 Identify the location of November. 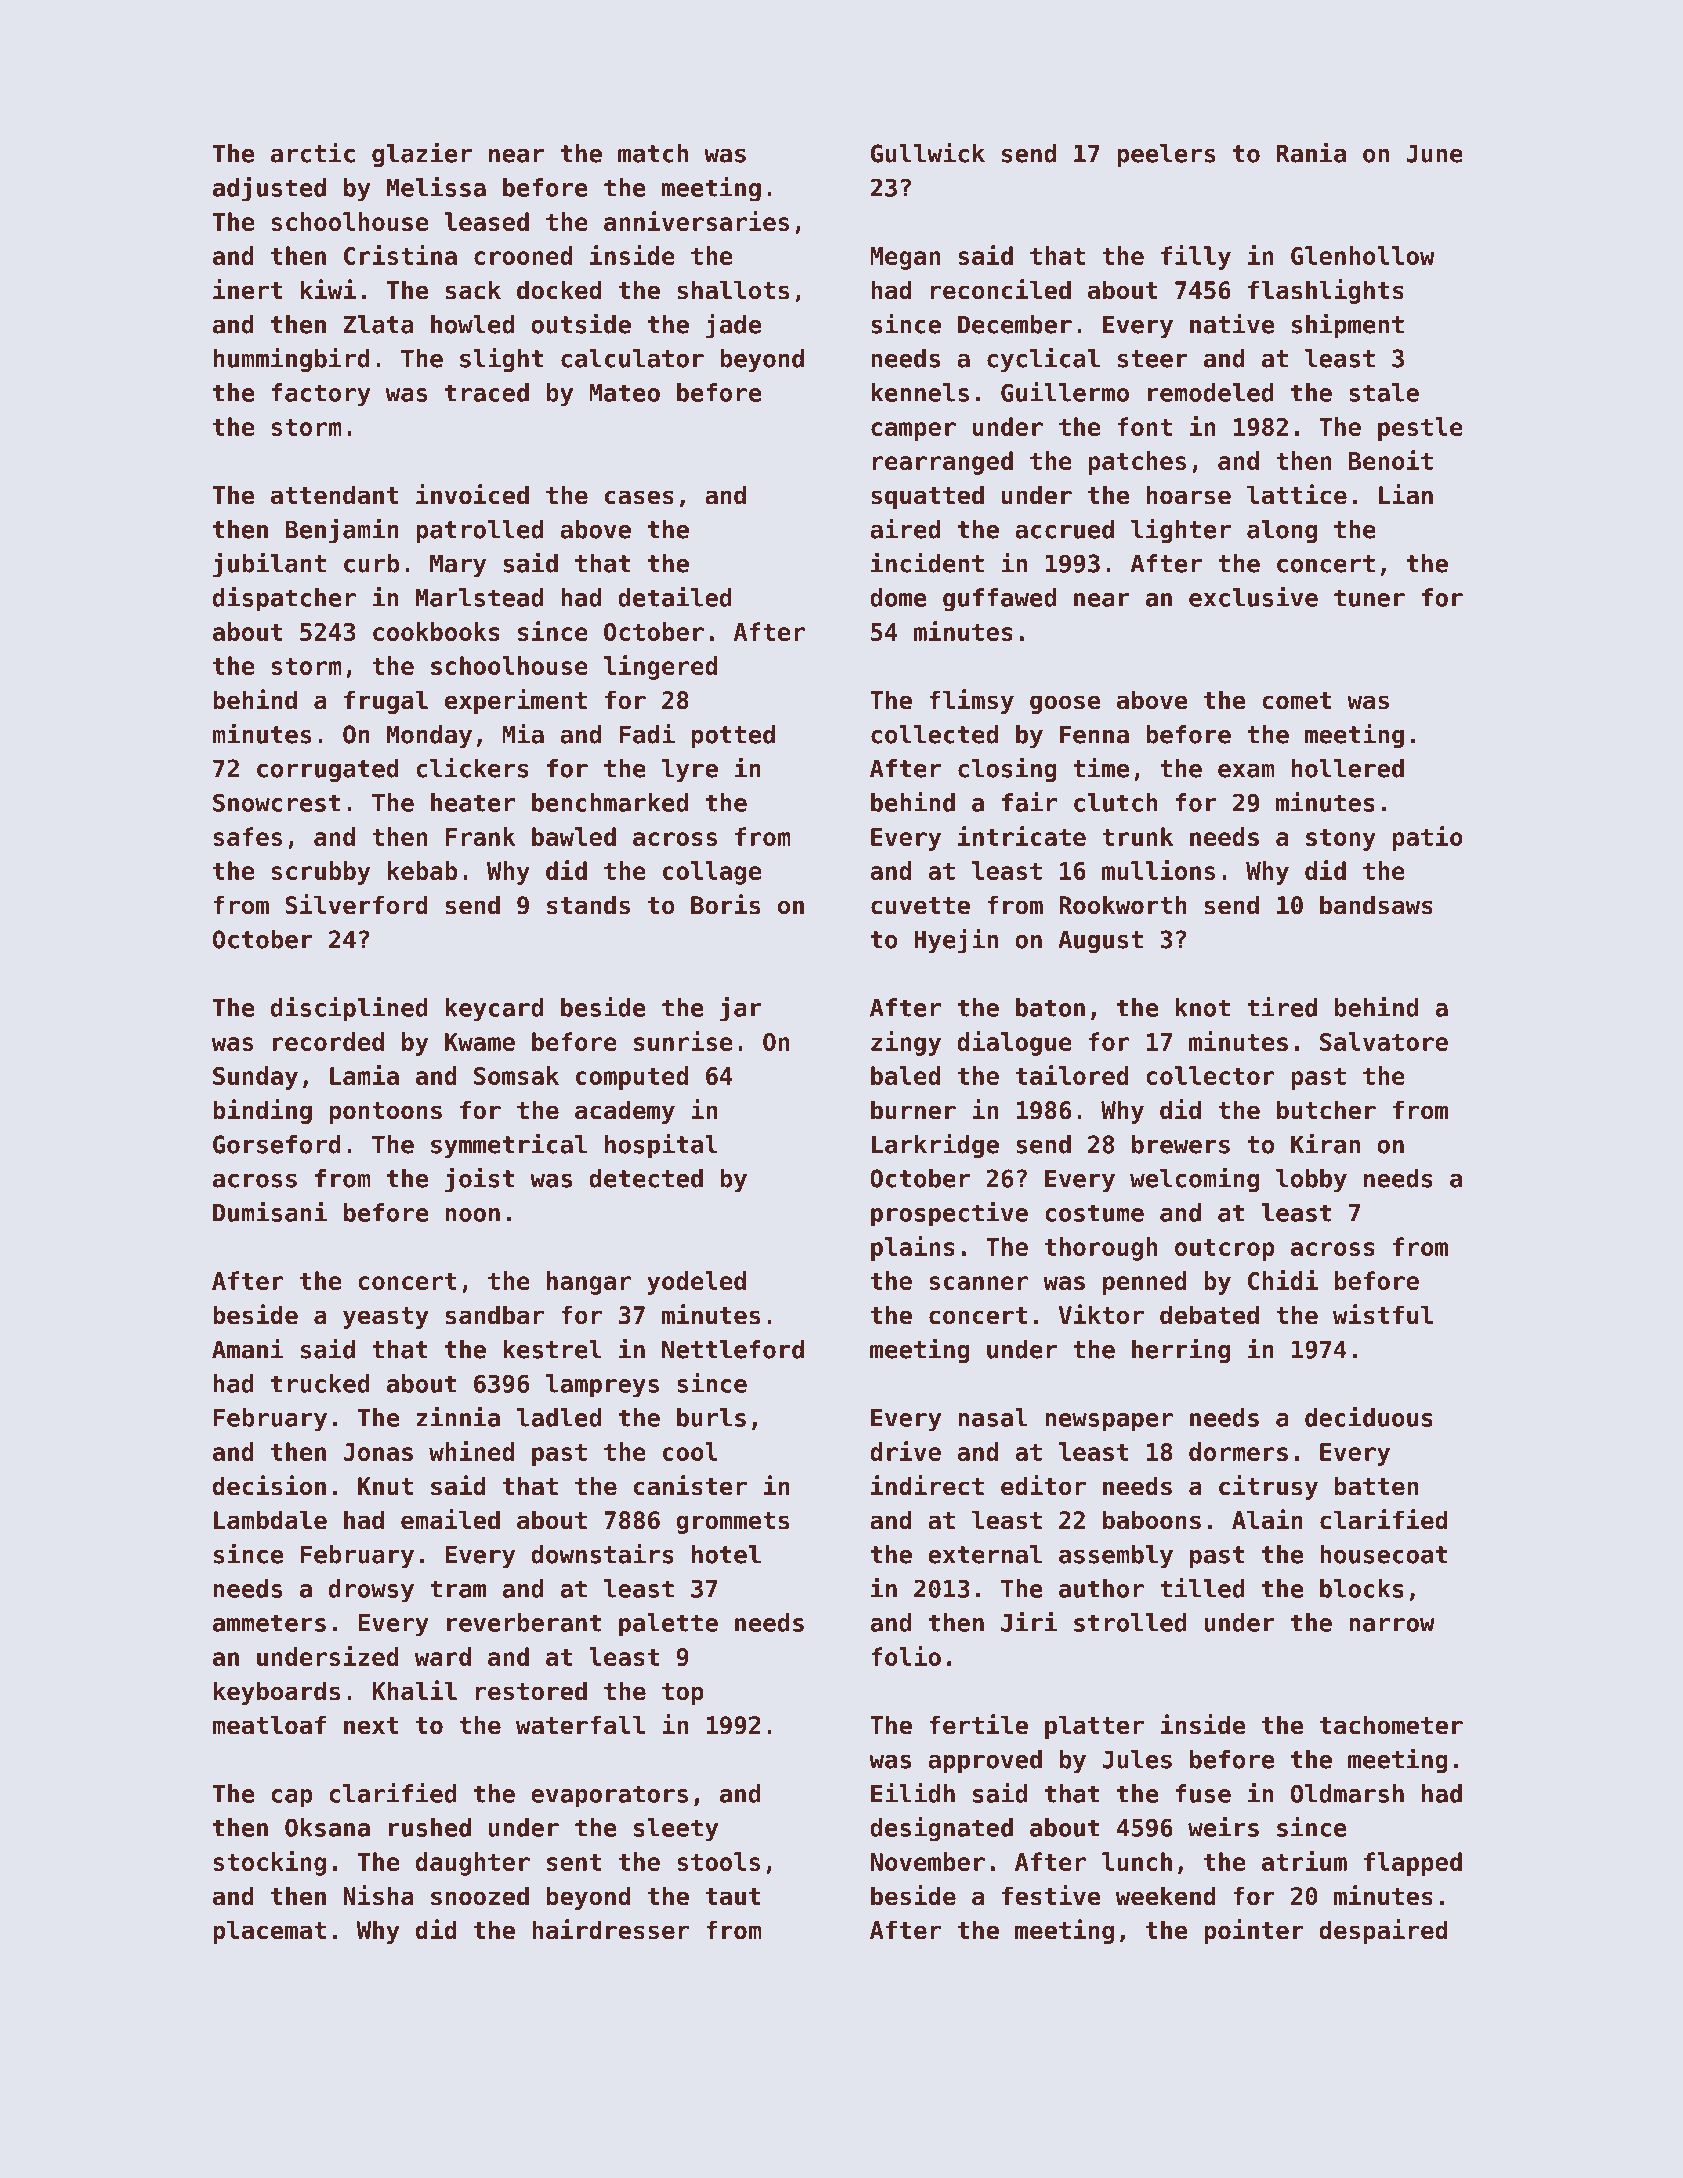
(928, 1861).
